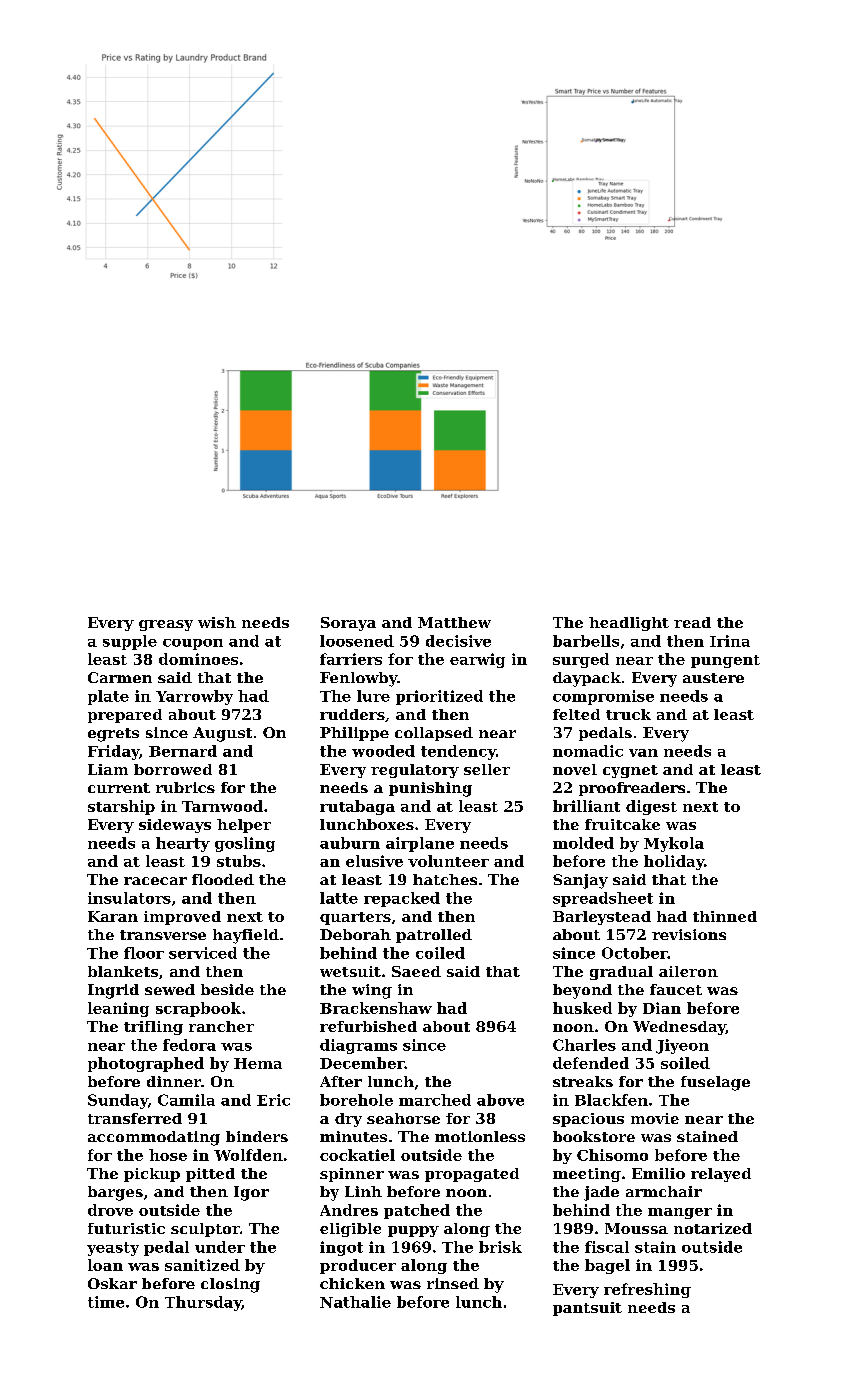 The image size is (849, 1400). Describe the element at coordinates (420, 844) in the screenshot. I see `airplane` at that location.
